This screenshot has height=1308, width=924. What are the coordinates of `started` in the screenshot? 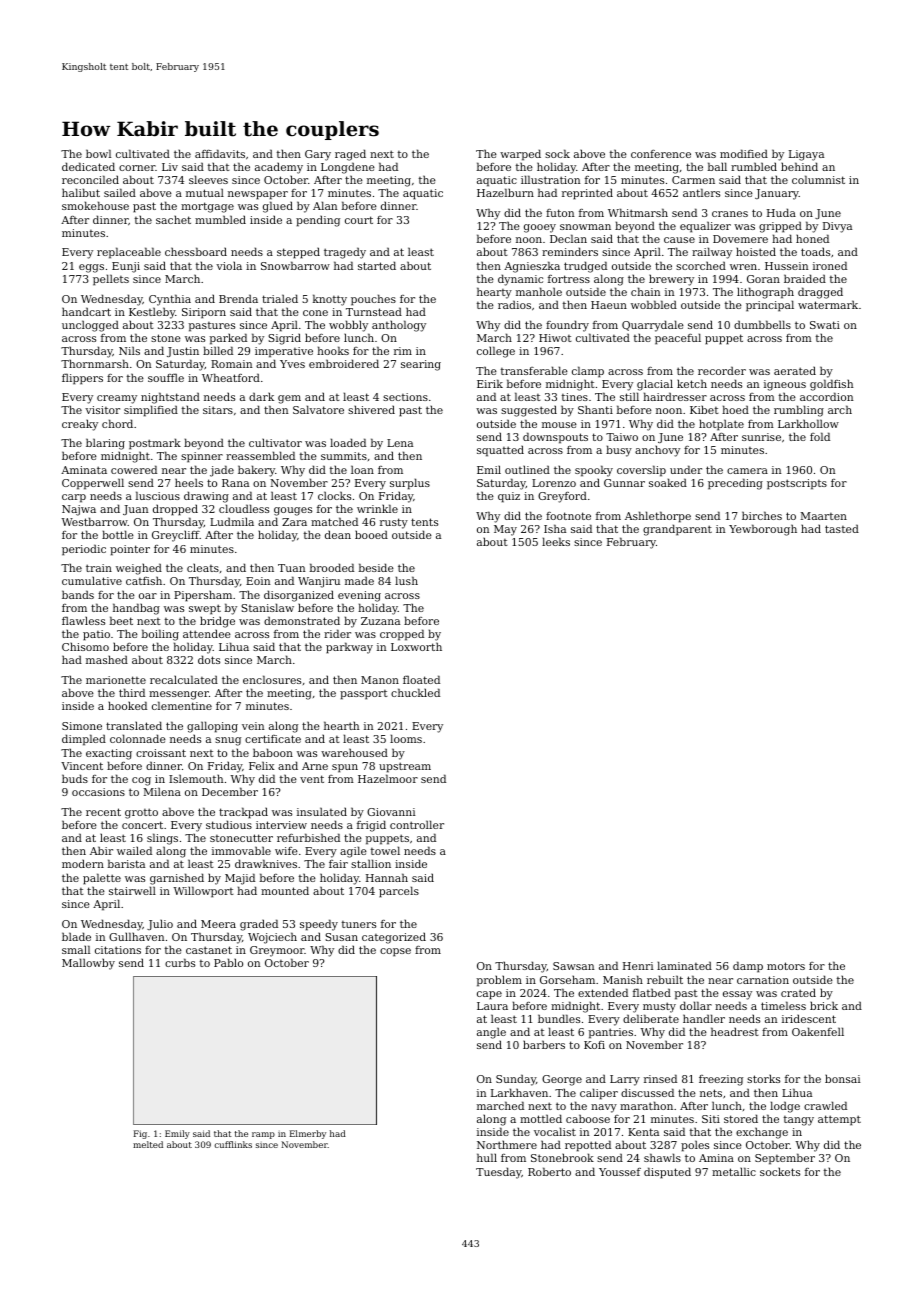 It's located at (377, 265).
